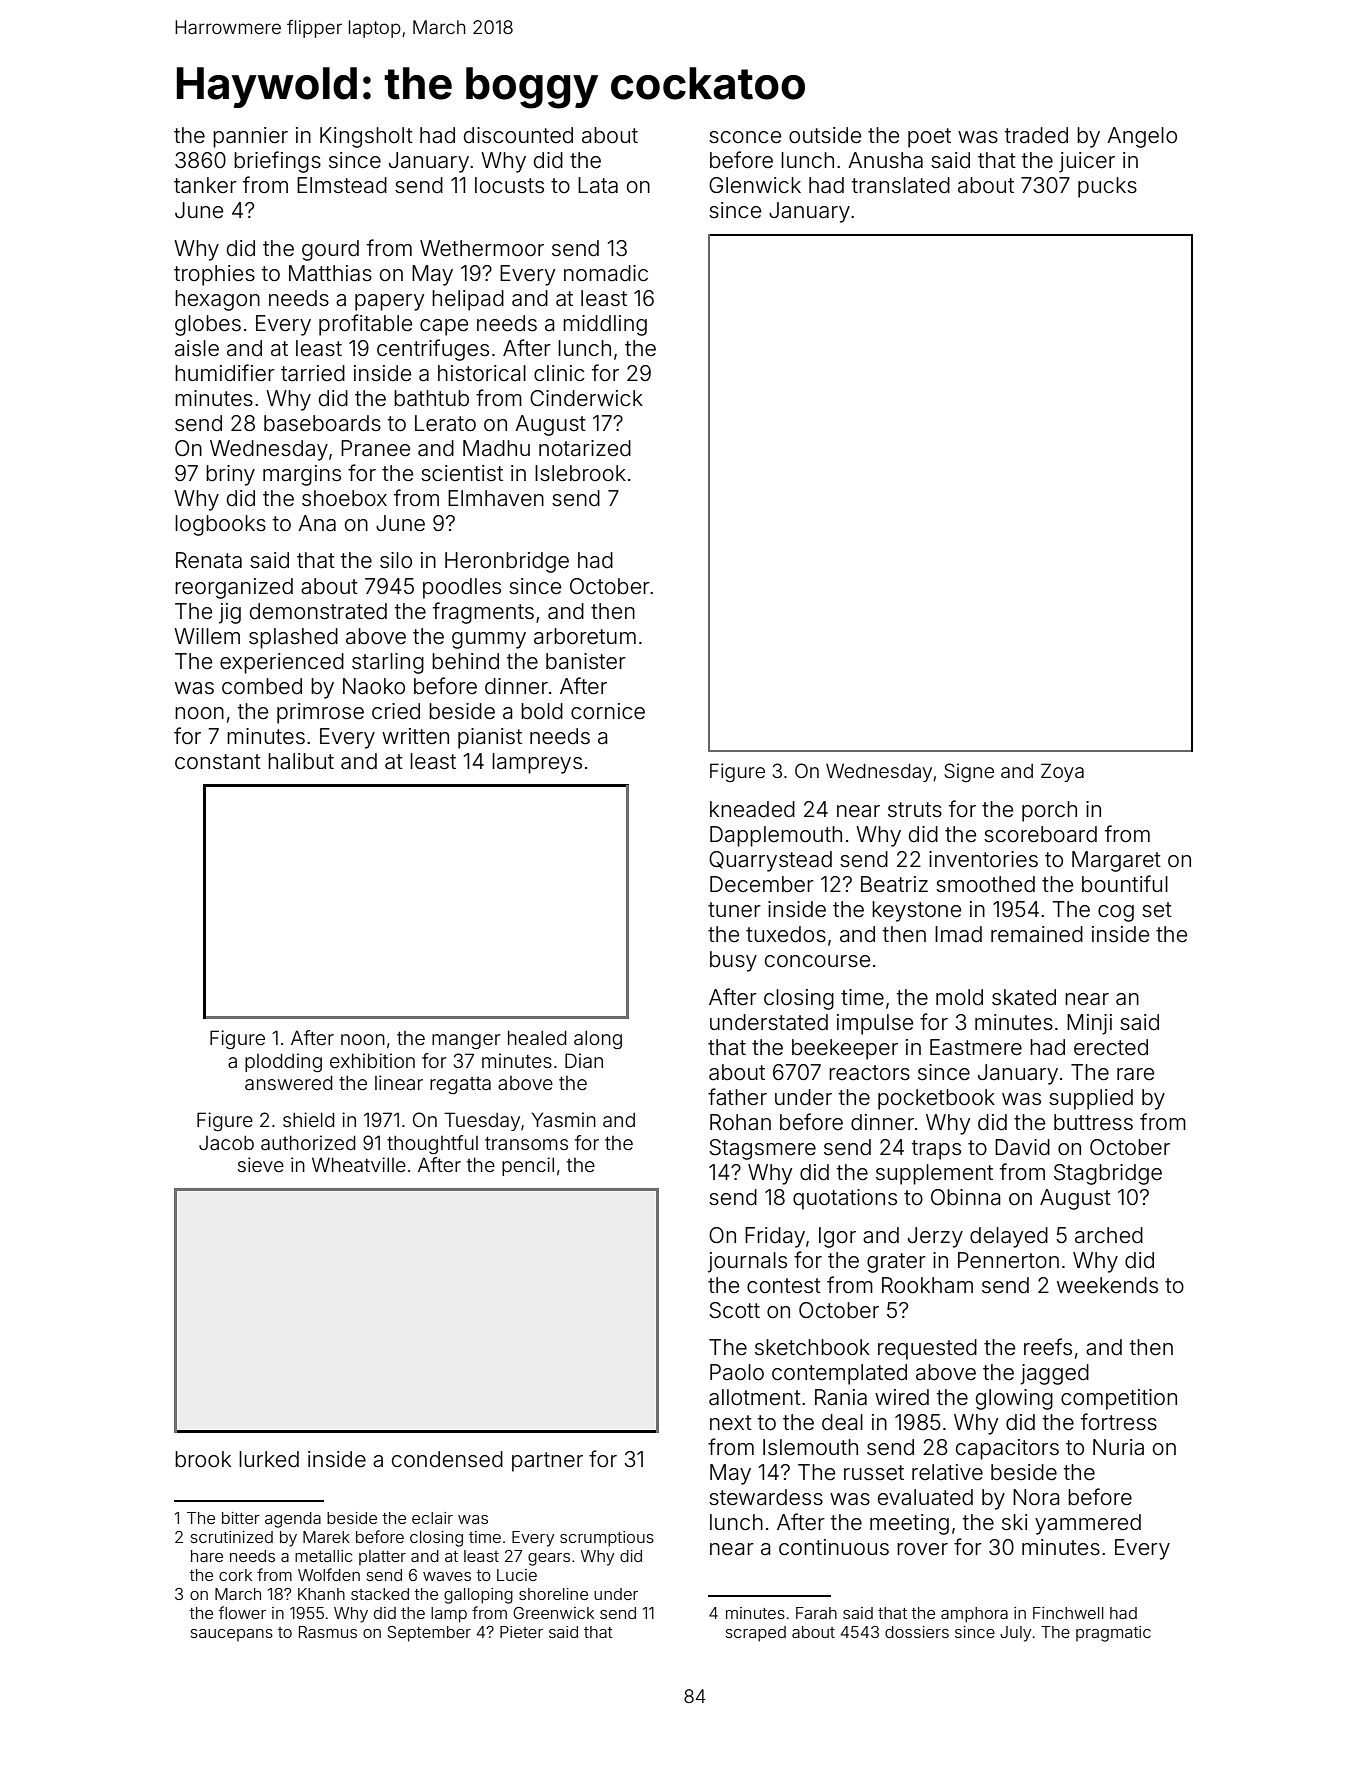 This document has width=1367, height=1768. Describe the element at coordinates (756, 1634) in the document. I see `scraped` at that location.
